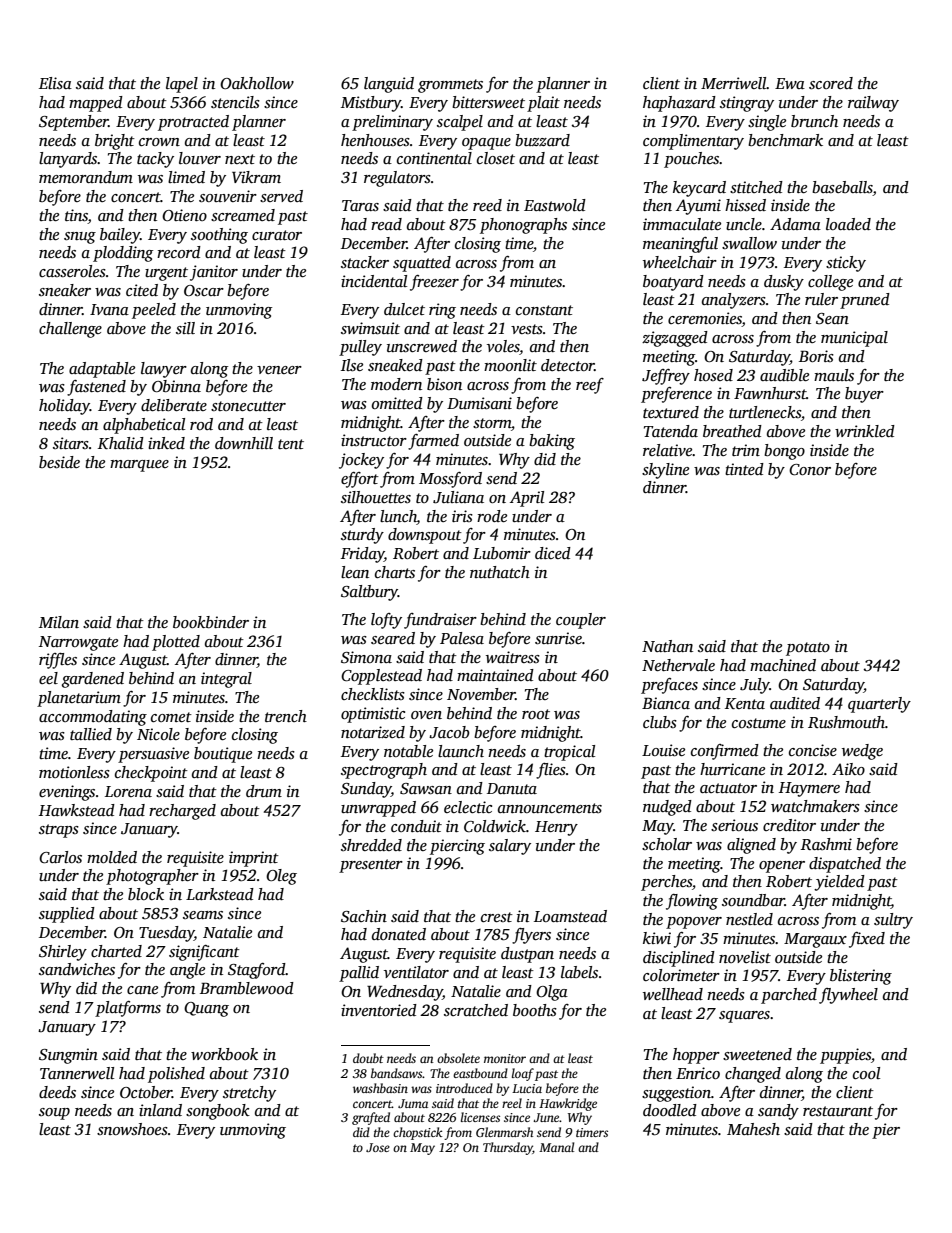 The height and width of the screenshot is (1233, 952). I want to click on scored, so click(831, 83).
